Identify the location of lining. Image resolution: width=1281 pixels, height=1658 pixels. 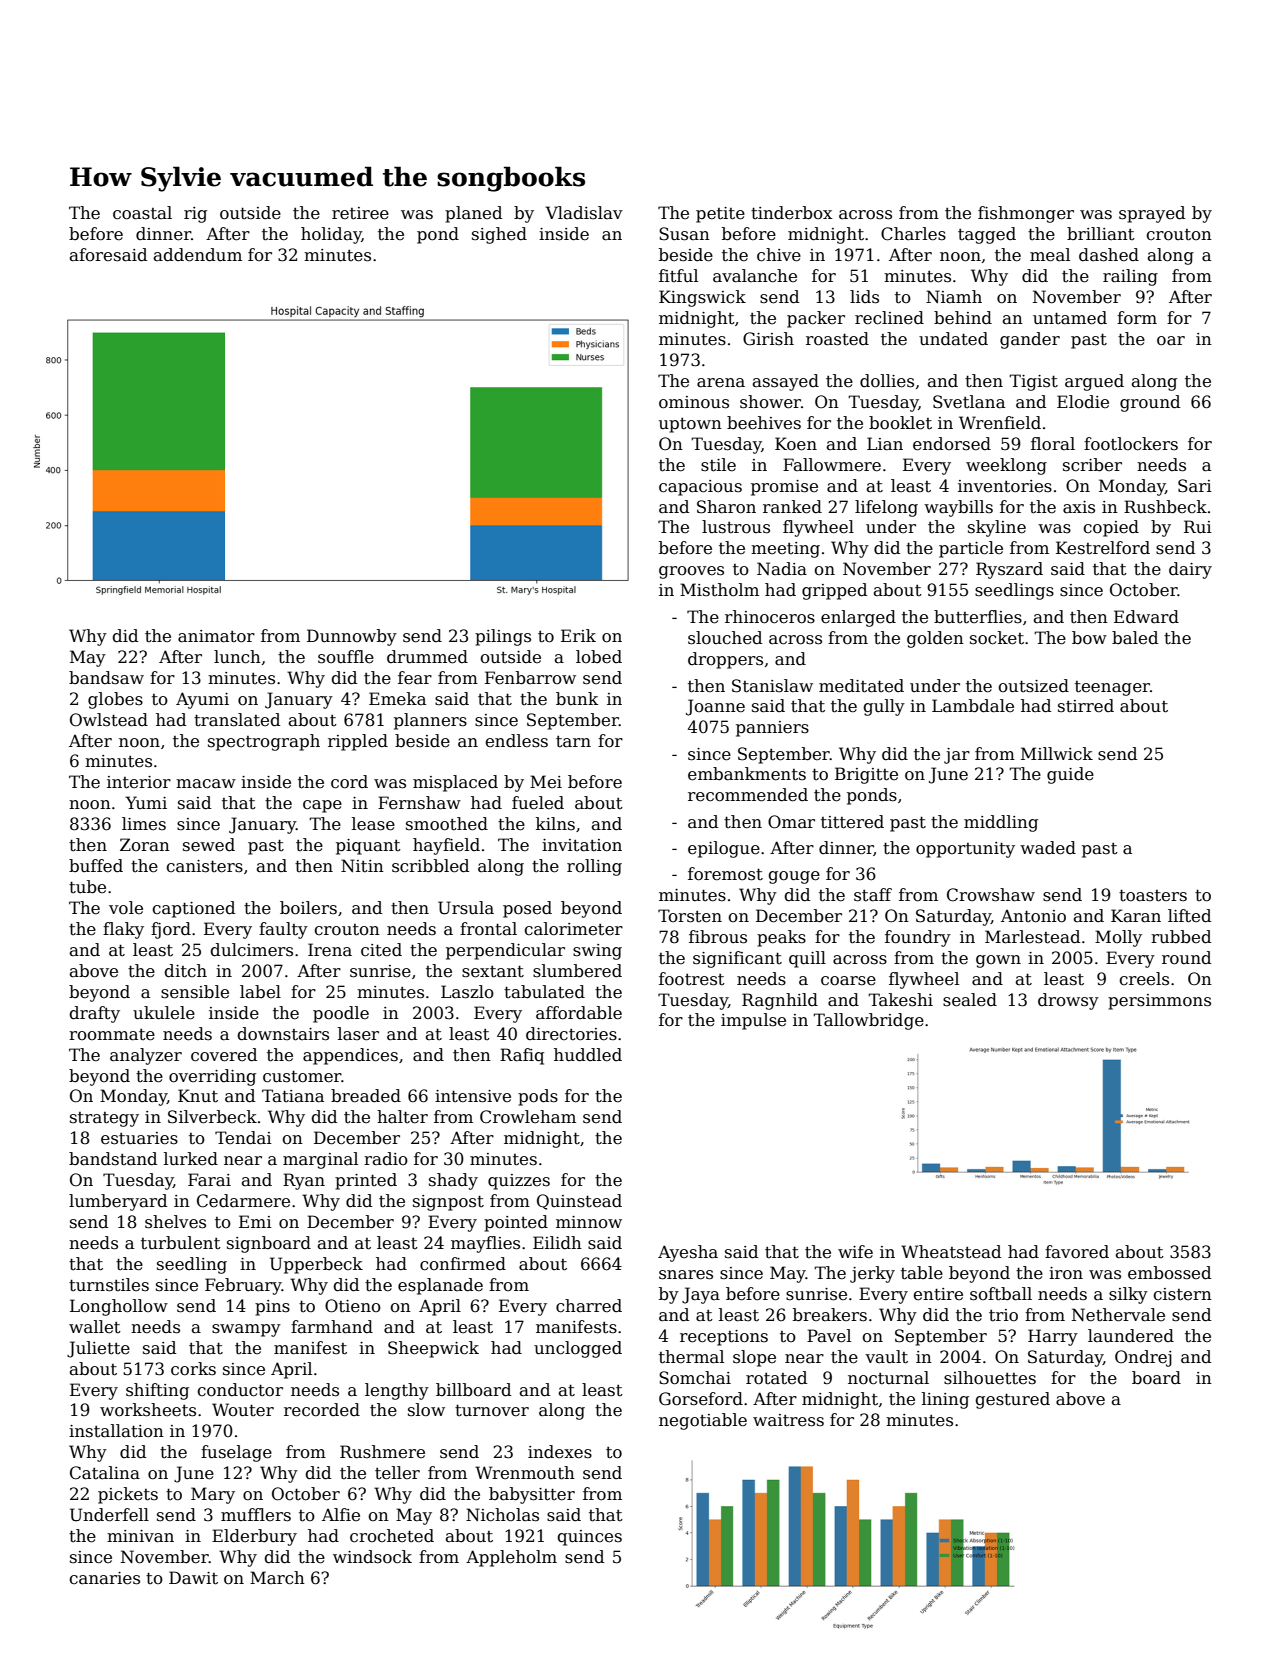
(945, 1400).
